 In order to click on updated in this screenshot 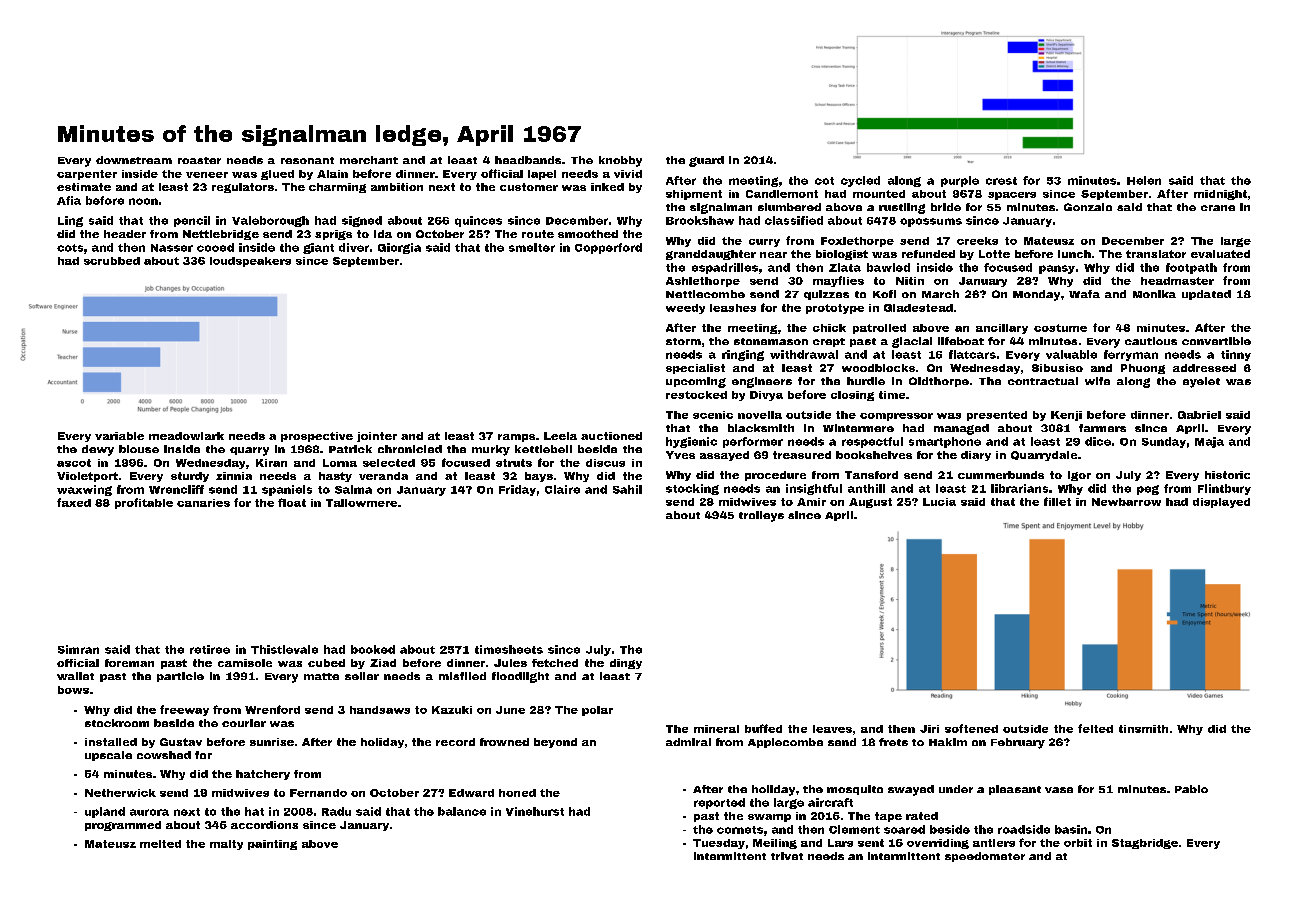, I will do `click(1206, 295)`.
